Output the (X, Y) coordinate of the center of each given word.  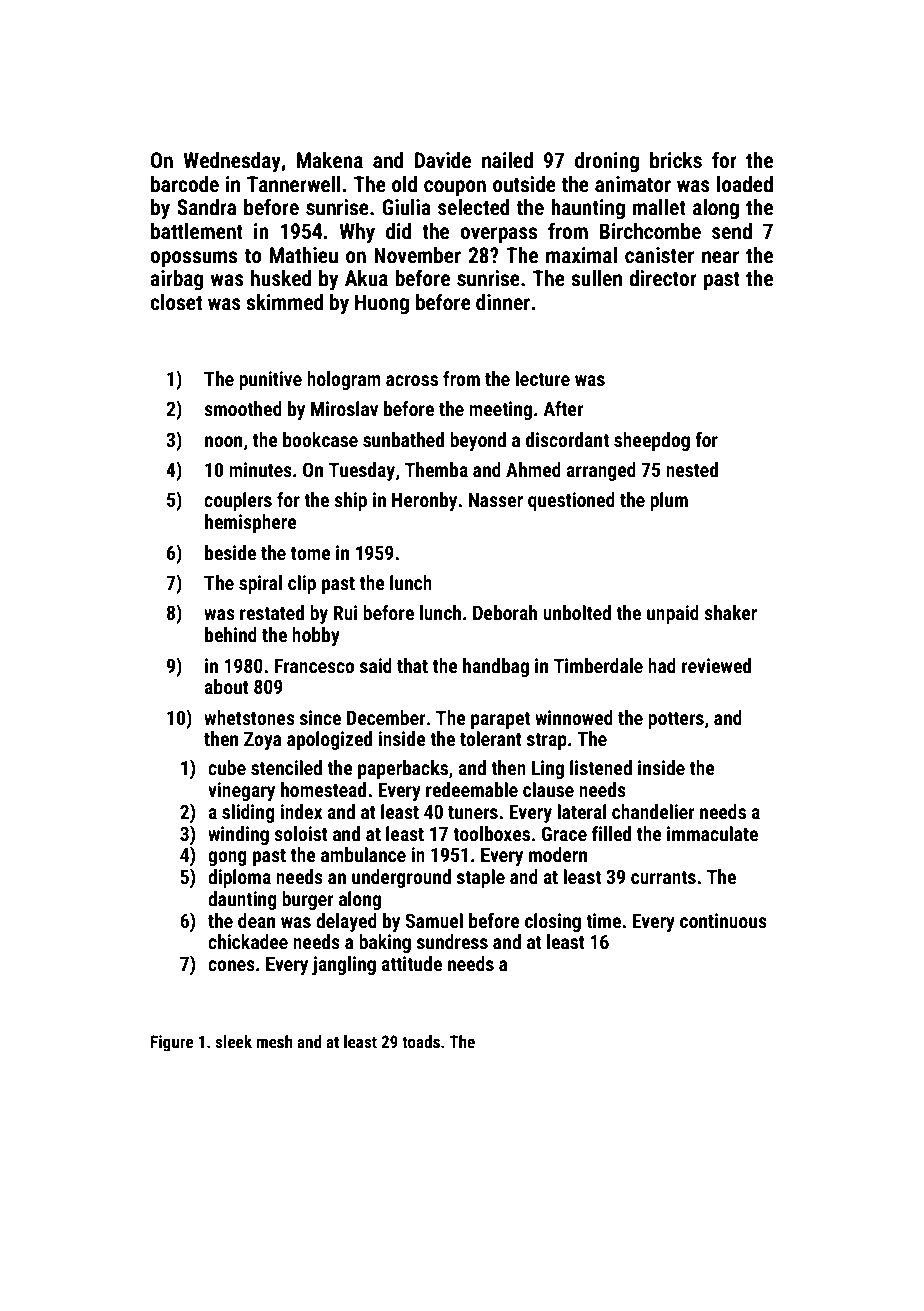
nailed (507, 160)
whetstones (249, 717)
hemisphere (251, 523)
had (662, 665)
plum (669, 501)
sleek (233, 1041)
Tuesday (362, 471)
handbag (496, 667)
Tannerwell (294, 184)
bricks (676, 160)
